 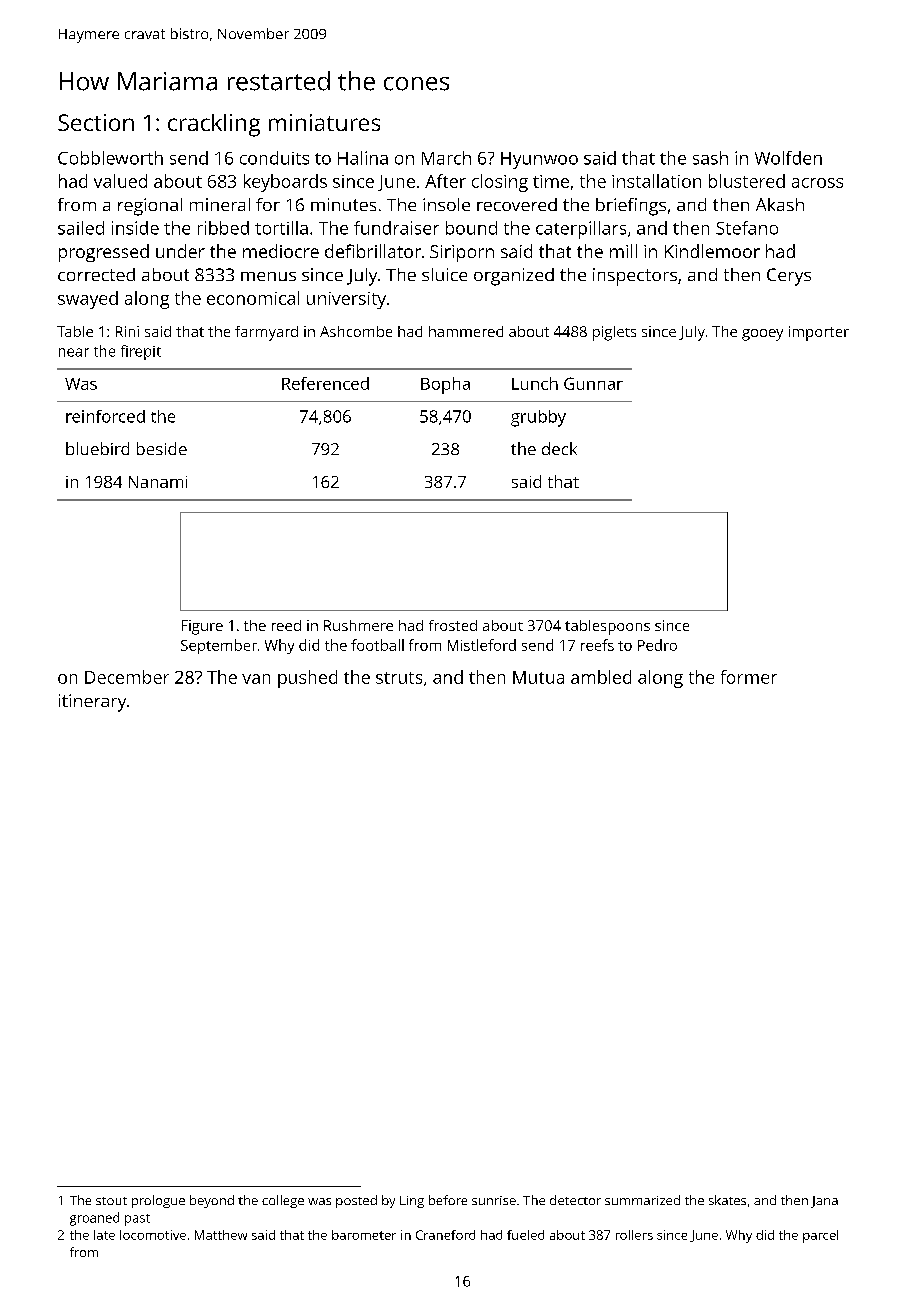 What do you see at coordinates (307, 679) in the image?
I see `pushed` at bounding box center [307, 679].
